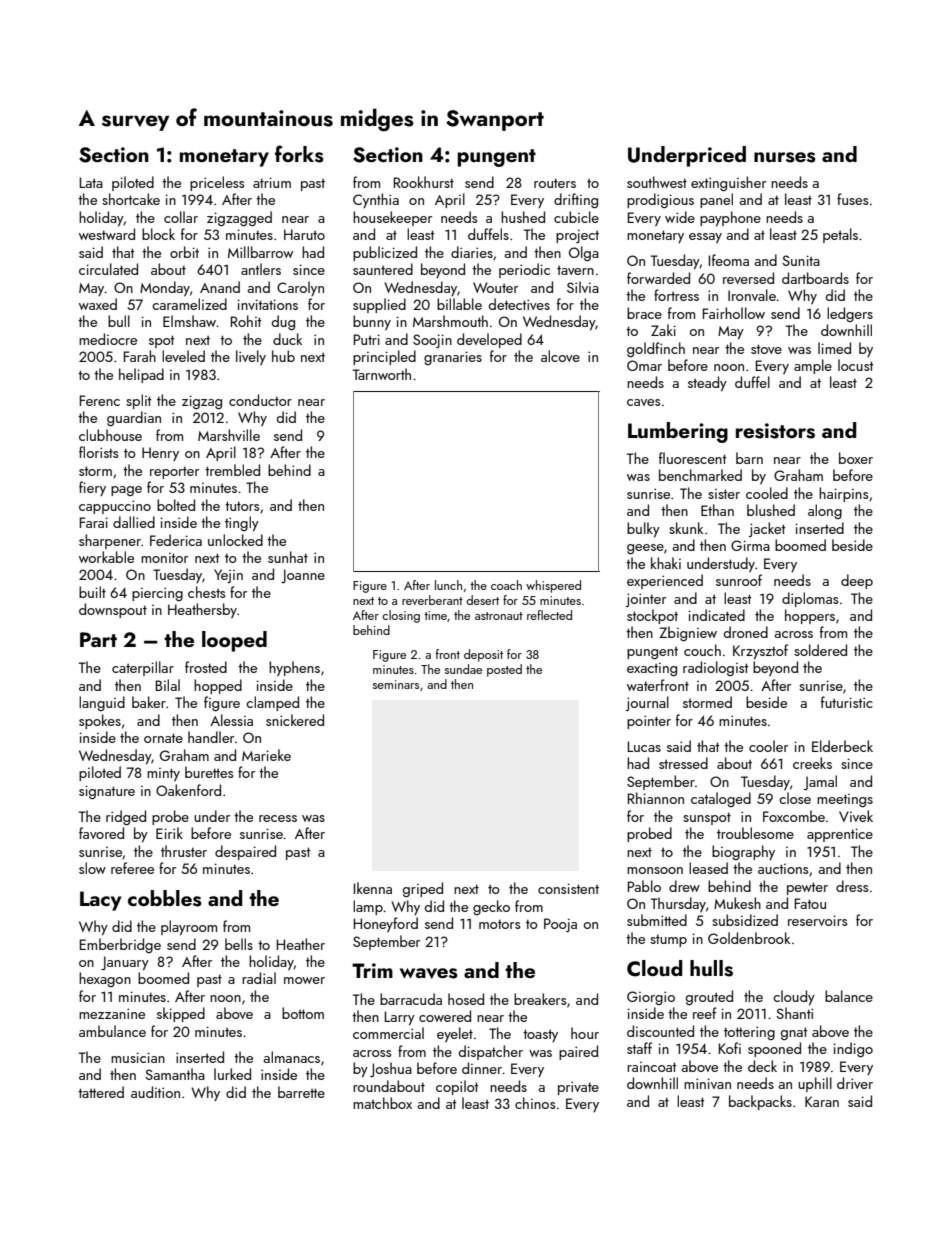  What do you see at coordinates (424, 182) in the document?
I see `Rookhurst` at bounding box center [424, 182].
